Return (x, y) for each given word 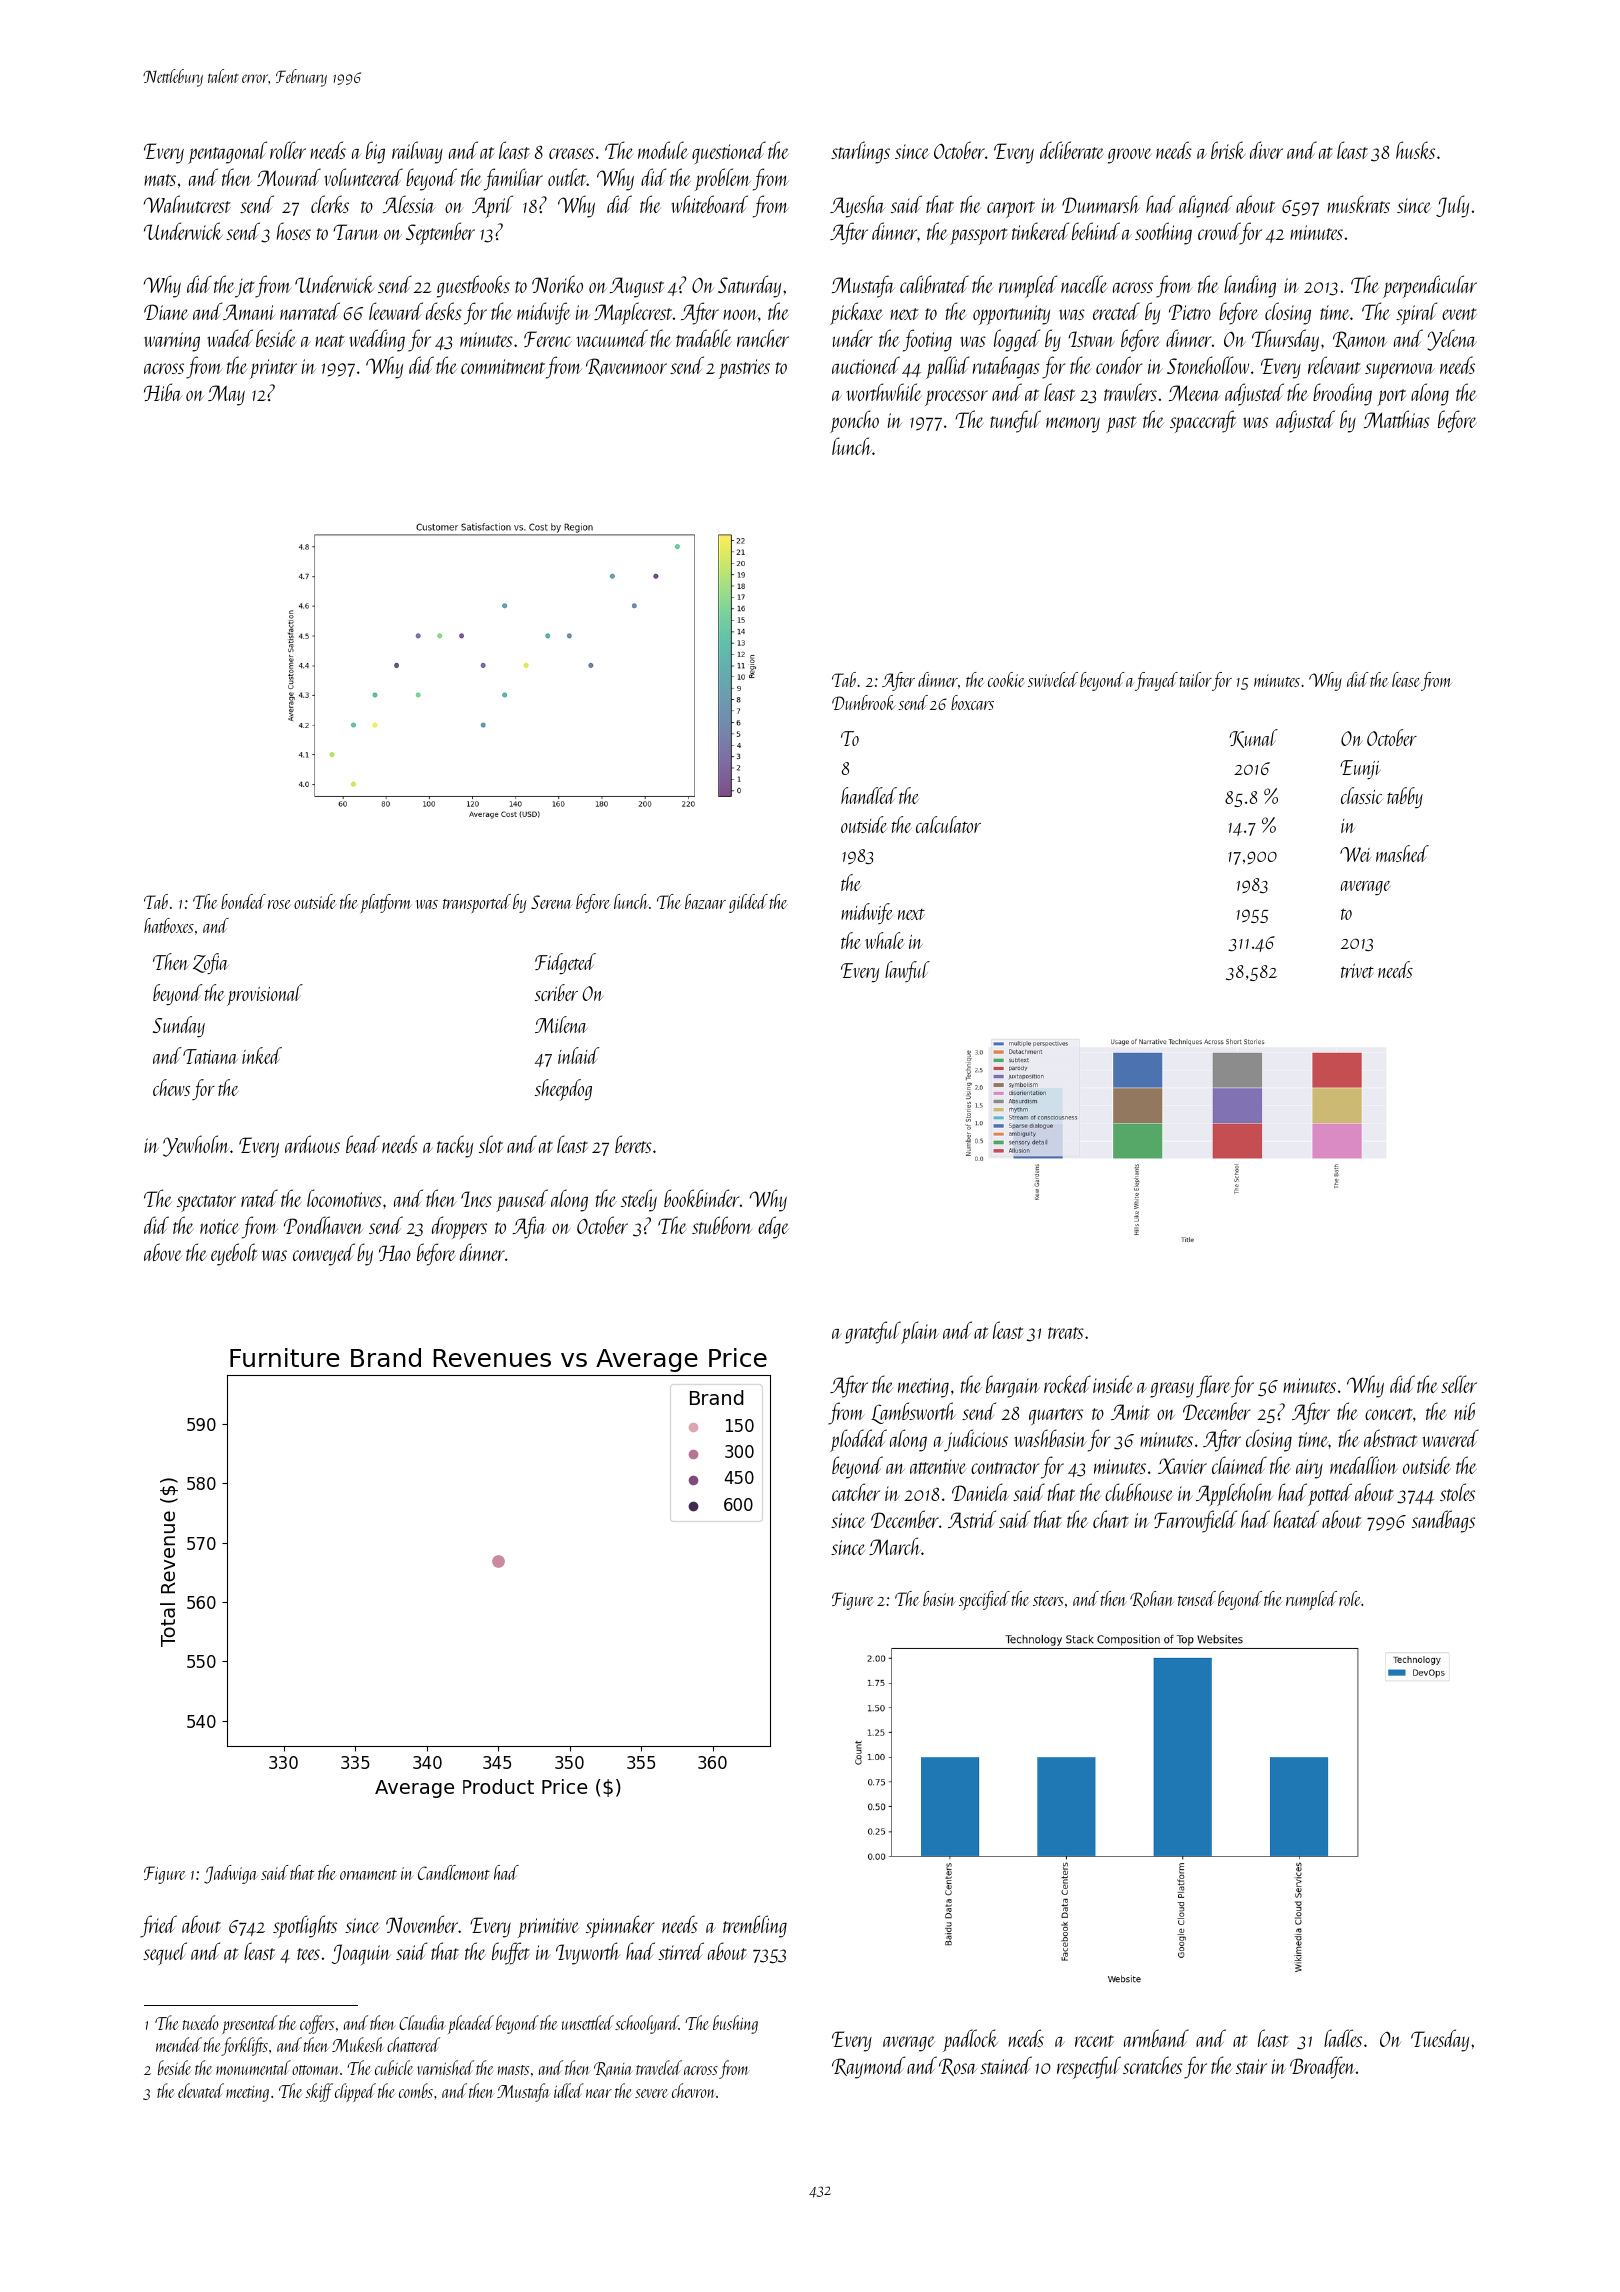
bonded (243, 901)
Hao (395, 1253)
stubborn (722, 1225)
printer (273, 369)
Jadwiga (230, 1874)
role (1349, 1598)
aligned (1205, 206)
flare (1213, 1386)
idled (569, 2090)
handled (869, 795)
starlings (860, 152)
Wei (1355, 854)
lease (1406, 679)
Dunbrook (864, 702)
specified (984, 1600)
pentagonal (227, 152)
